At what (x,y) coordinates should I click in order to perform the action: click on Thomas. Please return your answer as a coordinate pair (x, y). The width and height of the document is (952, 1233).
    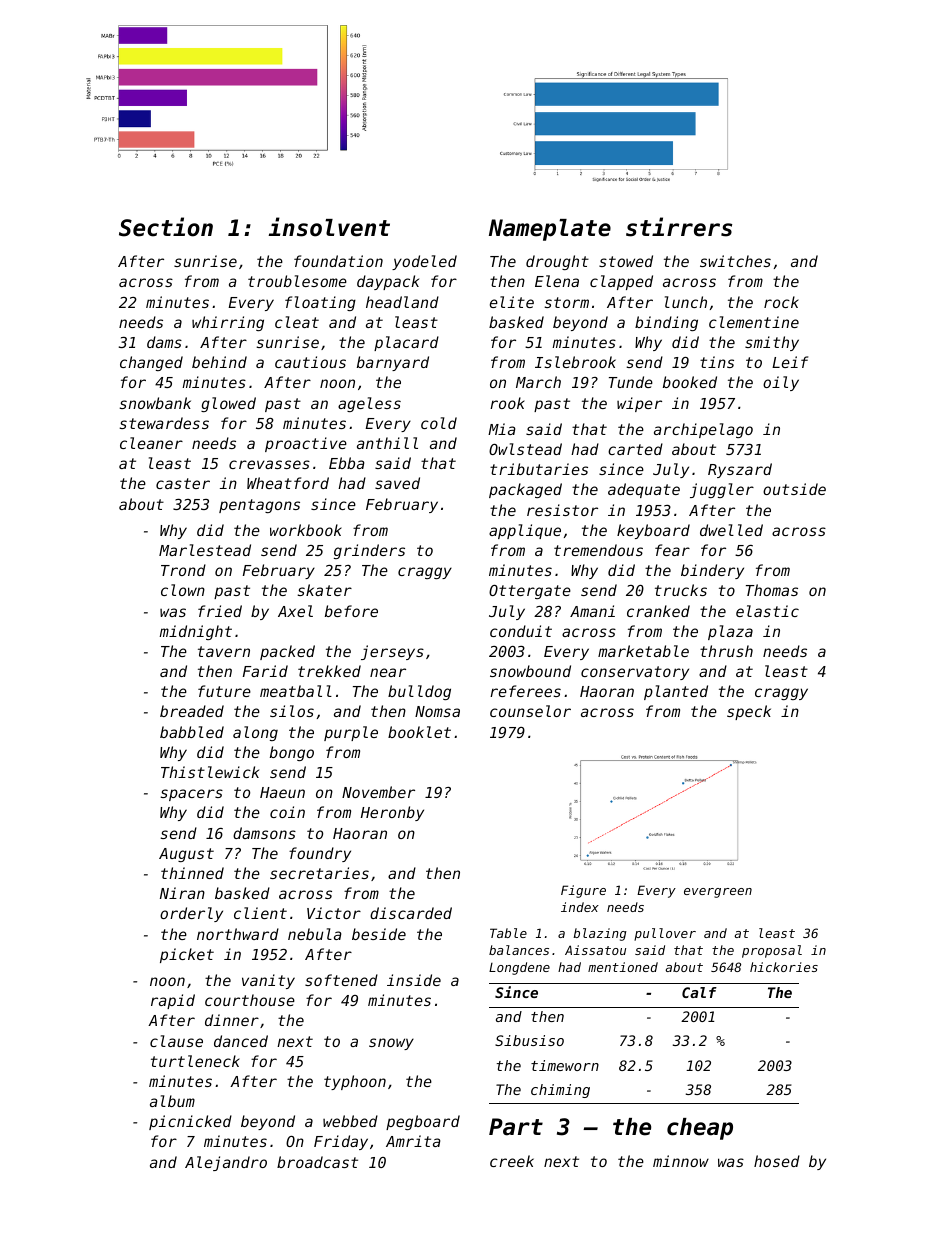
    Looking at the image, I should click on (772, 590).
